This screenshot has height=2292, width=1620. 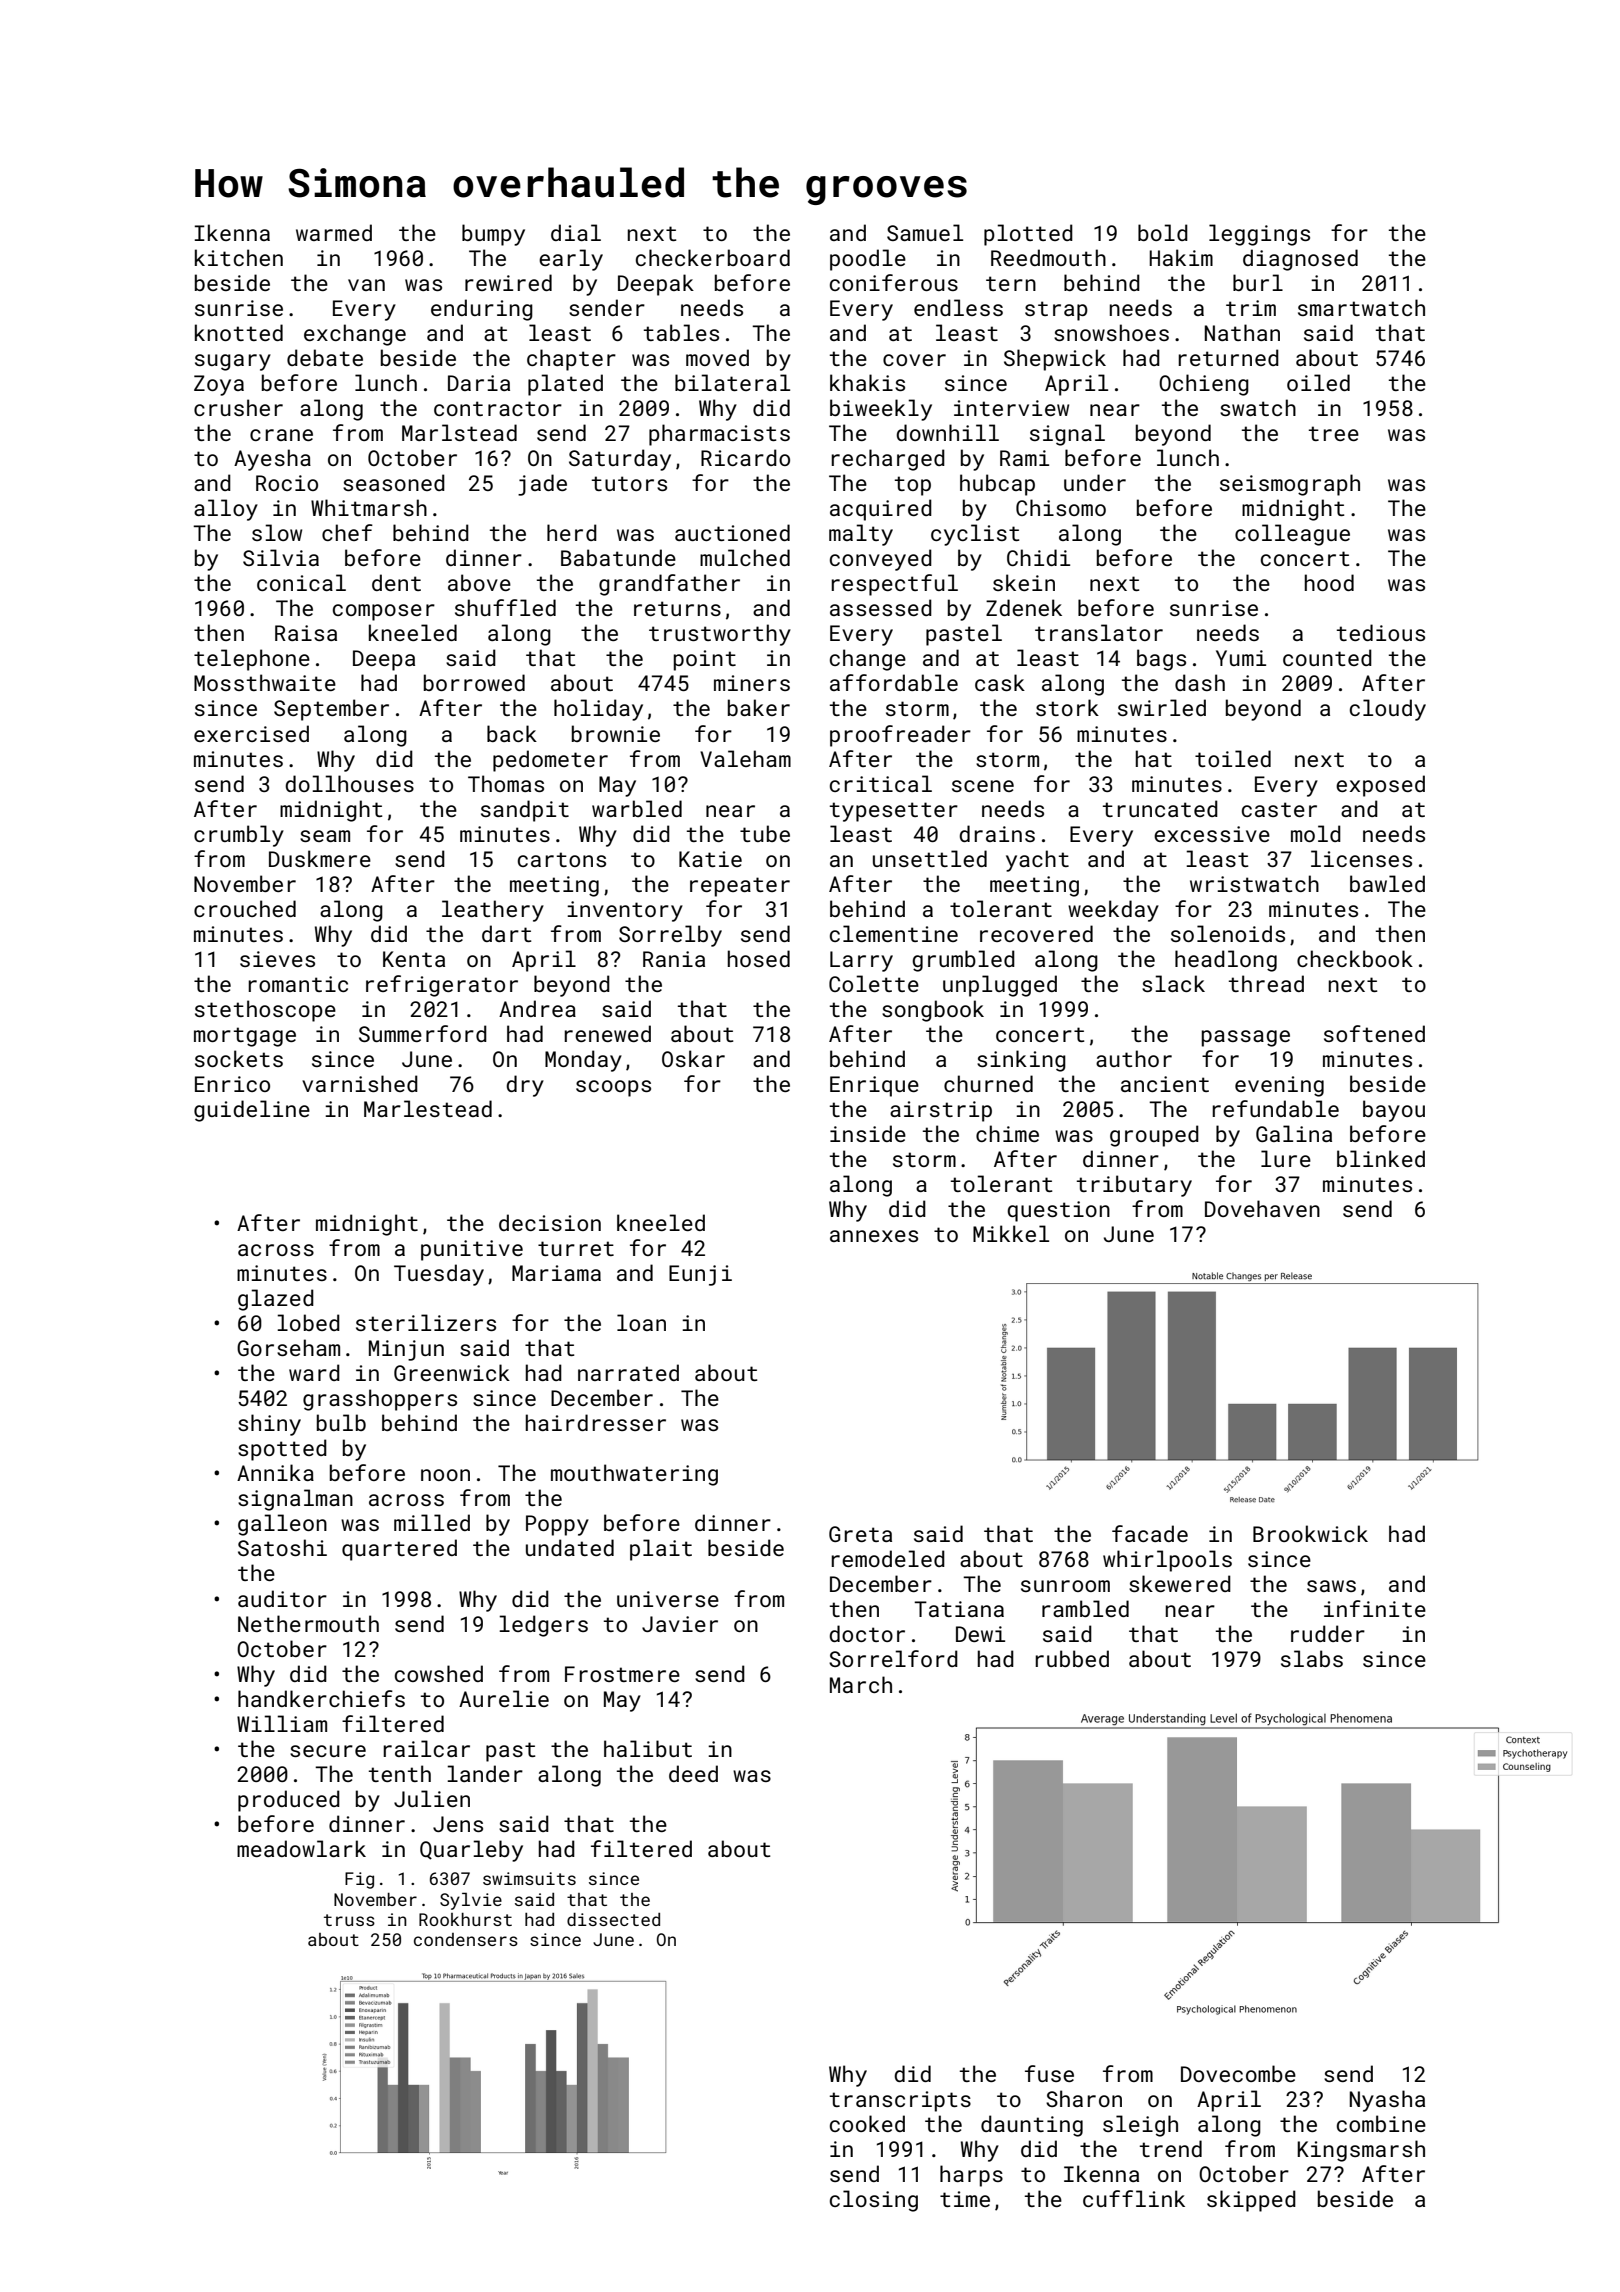 What do you see at coordinates (980, 1634) in the screenshot?
I see `Dewi` at bounding box center [980, 1634].
